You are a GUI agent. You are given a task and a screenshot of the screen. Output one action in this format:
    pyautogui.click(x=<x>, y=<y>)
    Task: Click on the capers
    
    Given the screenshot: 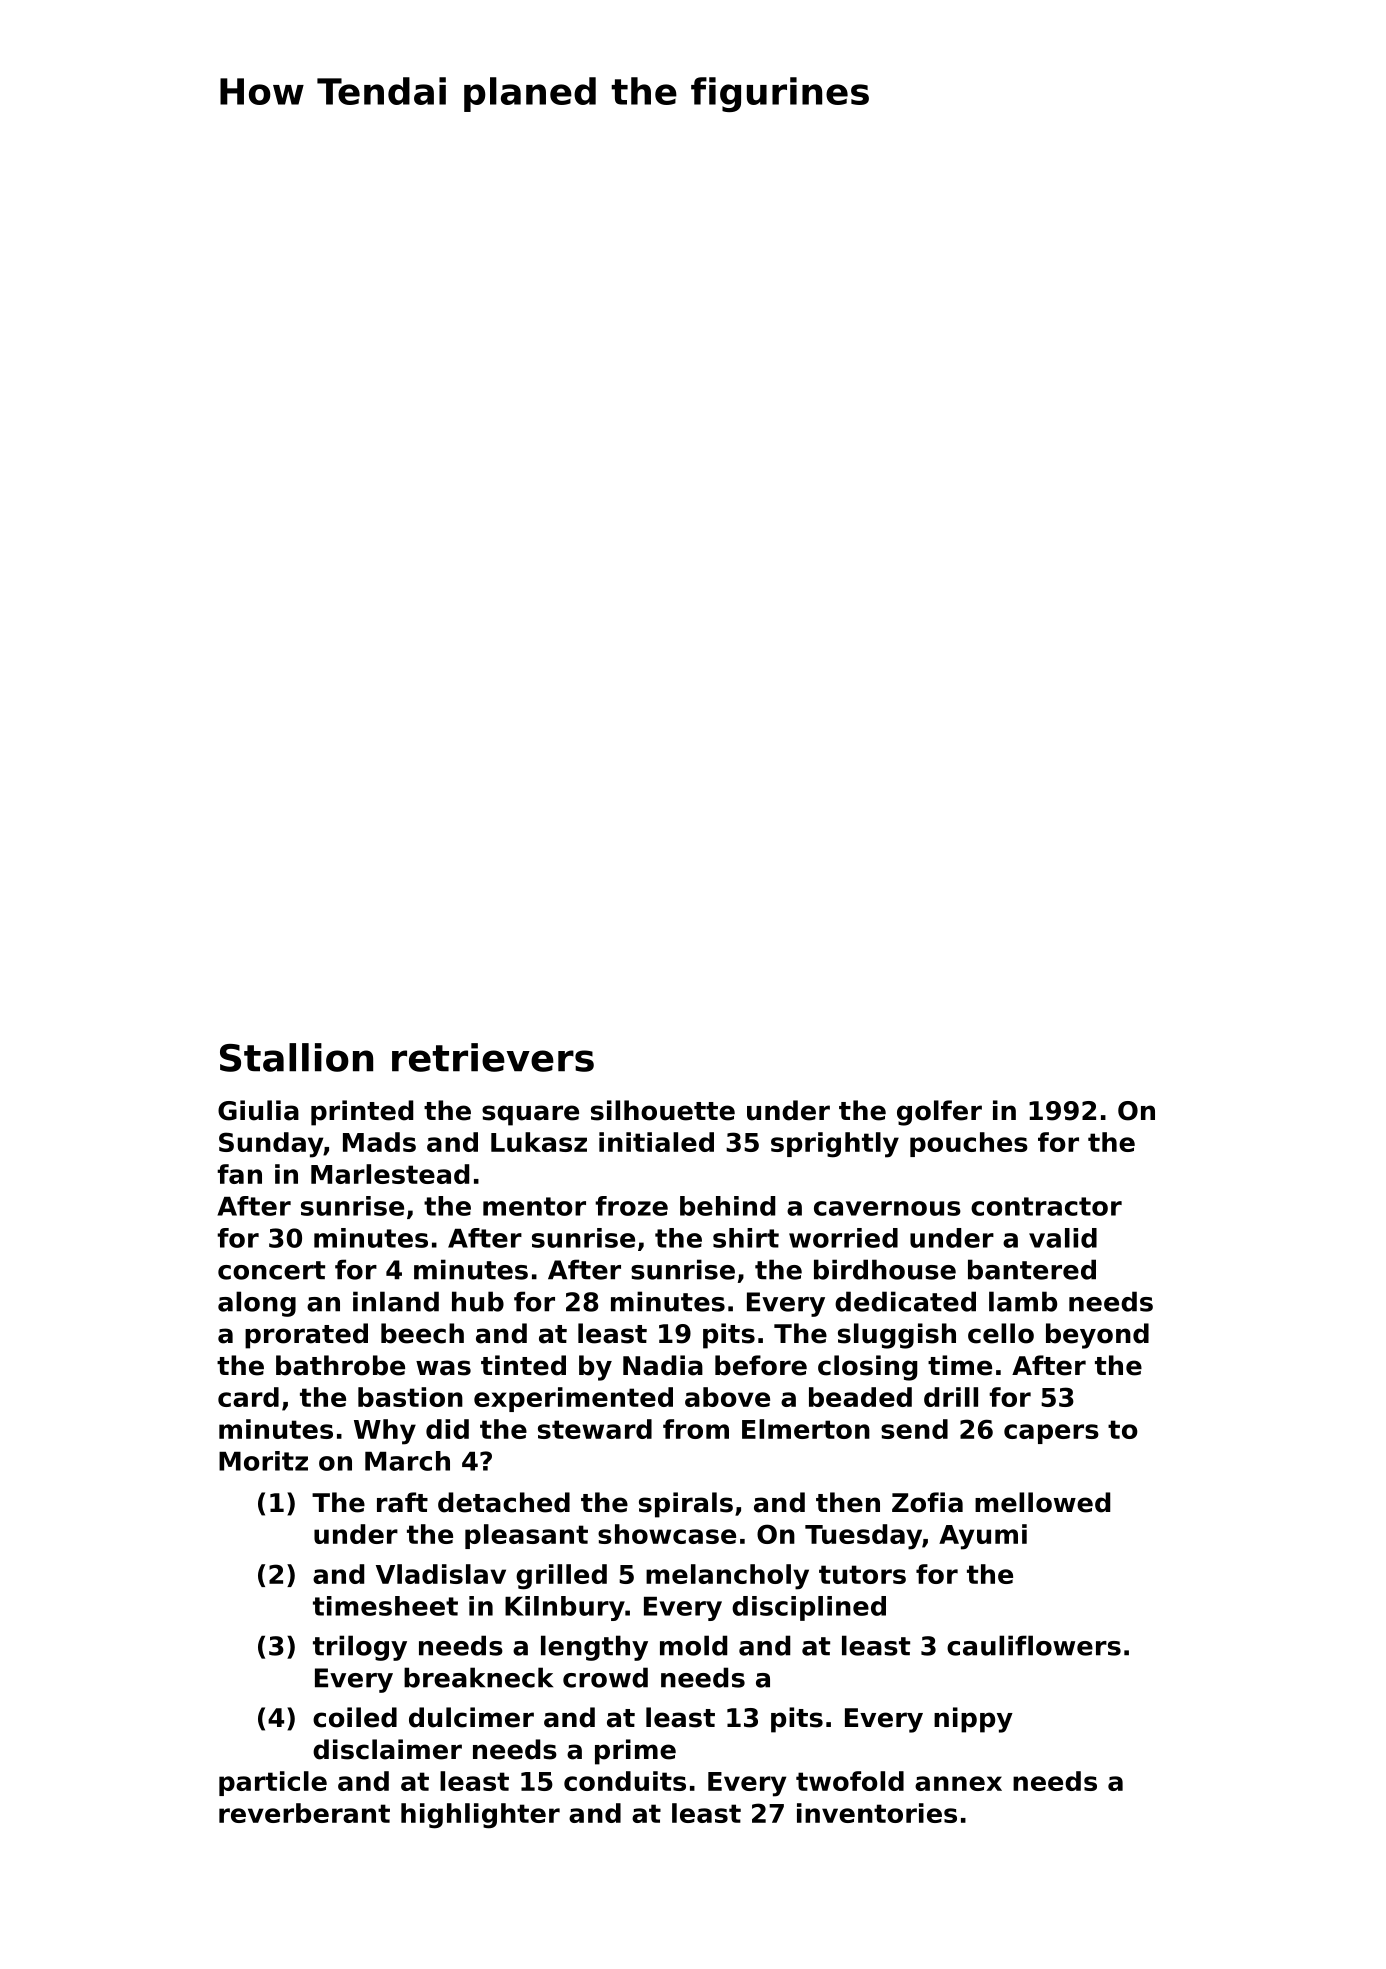 What is the action you would take?
    pyautogui.click(x=1051, y=1434)
